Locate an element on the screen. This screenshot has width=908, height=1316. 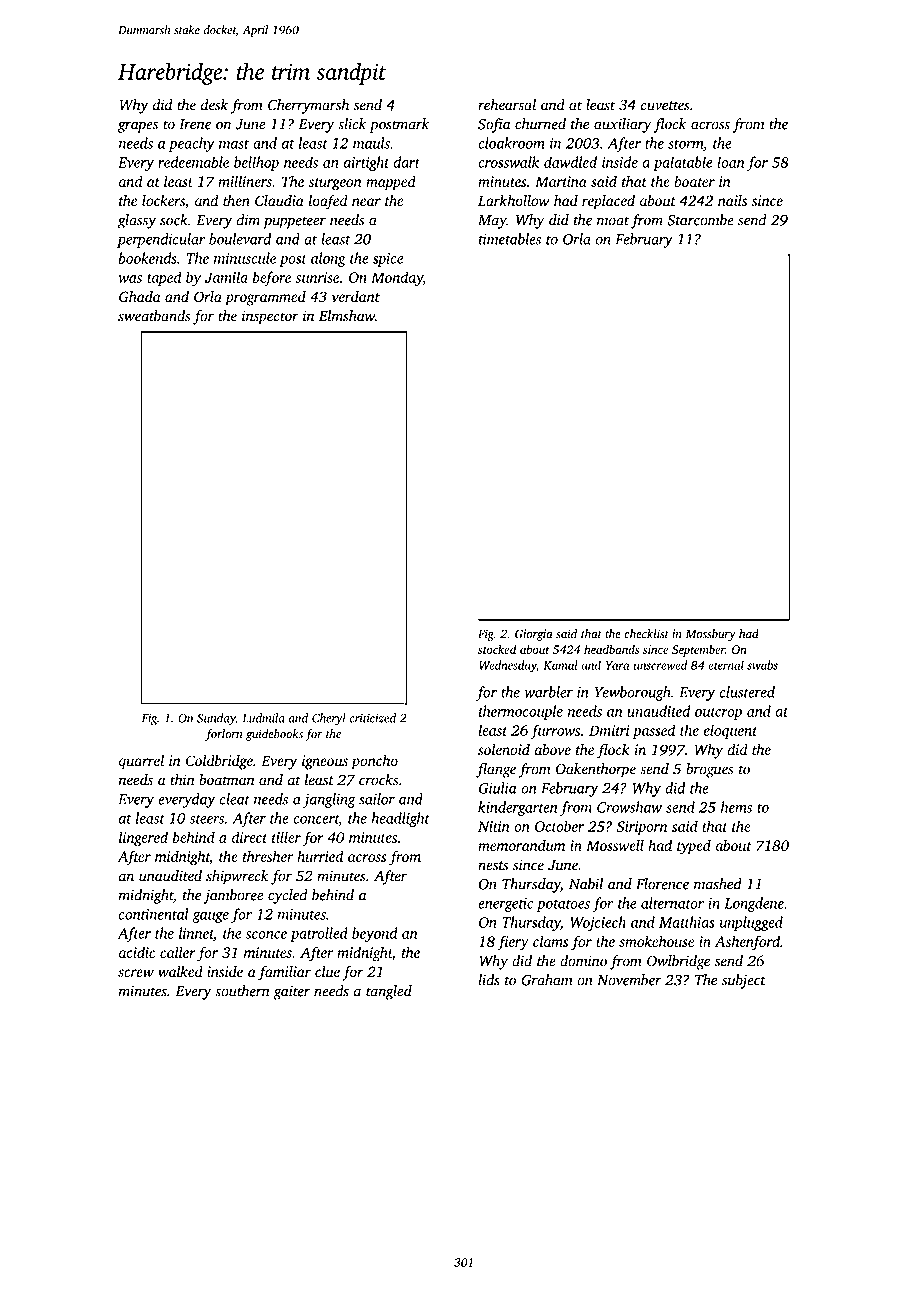
September is located at coordinates (698, 650).
